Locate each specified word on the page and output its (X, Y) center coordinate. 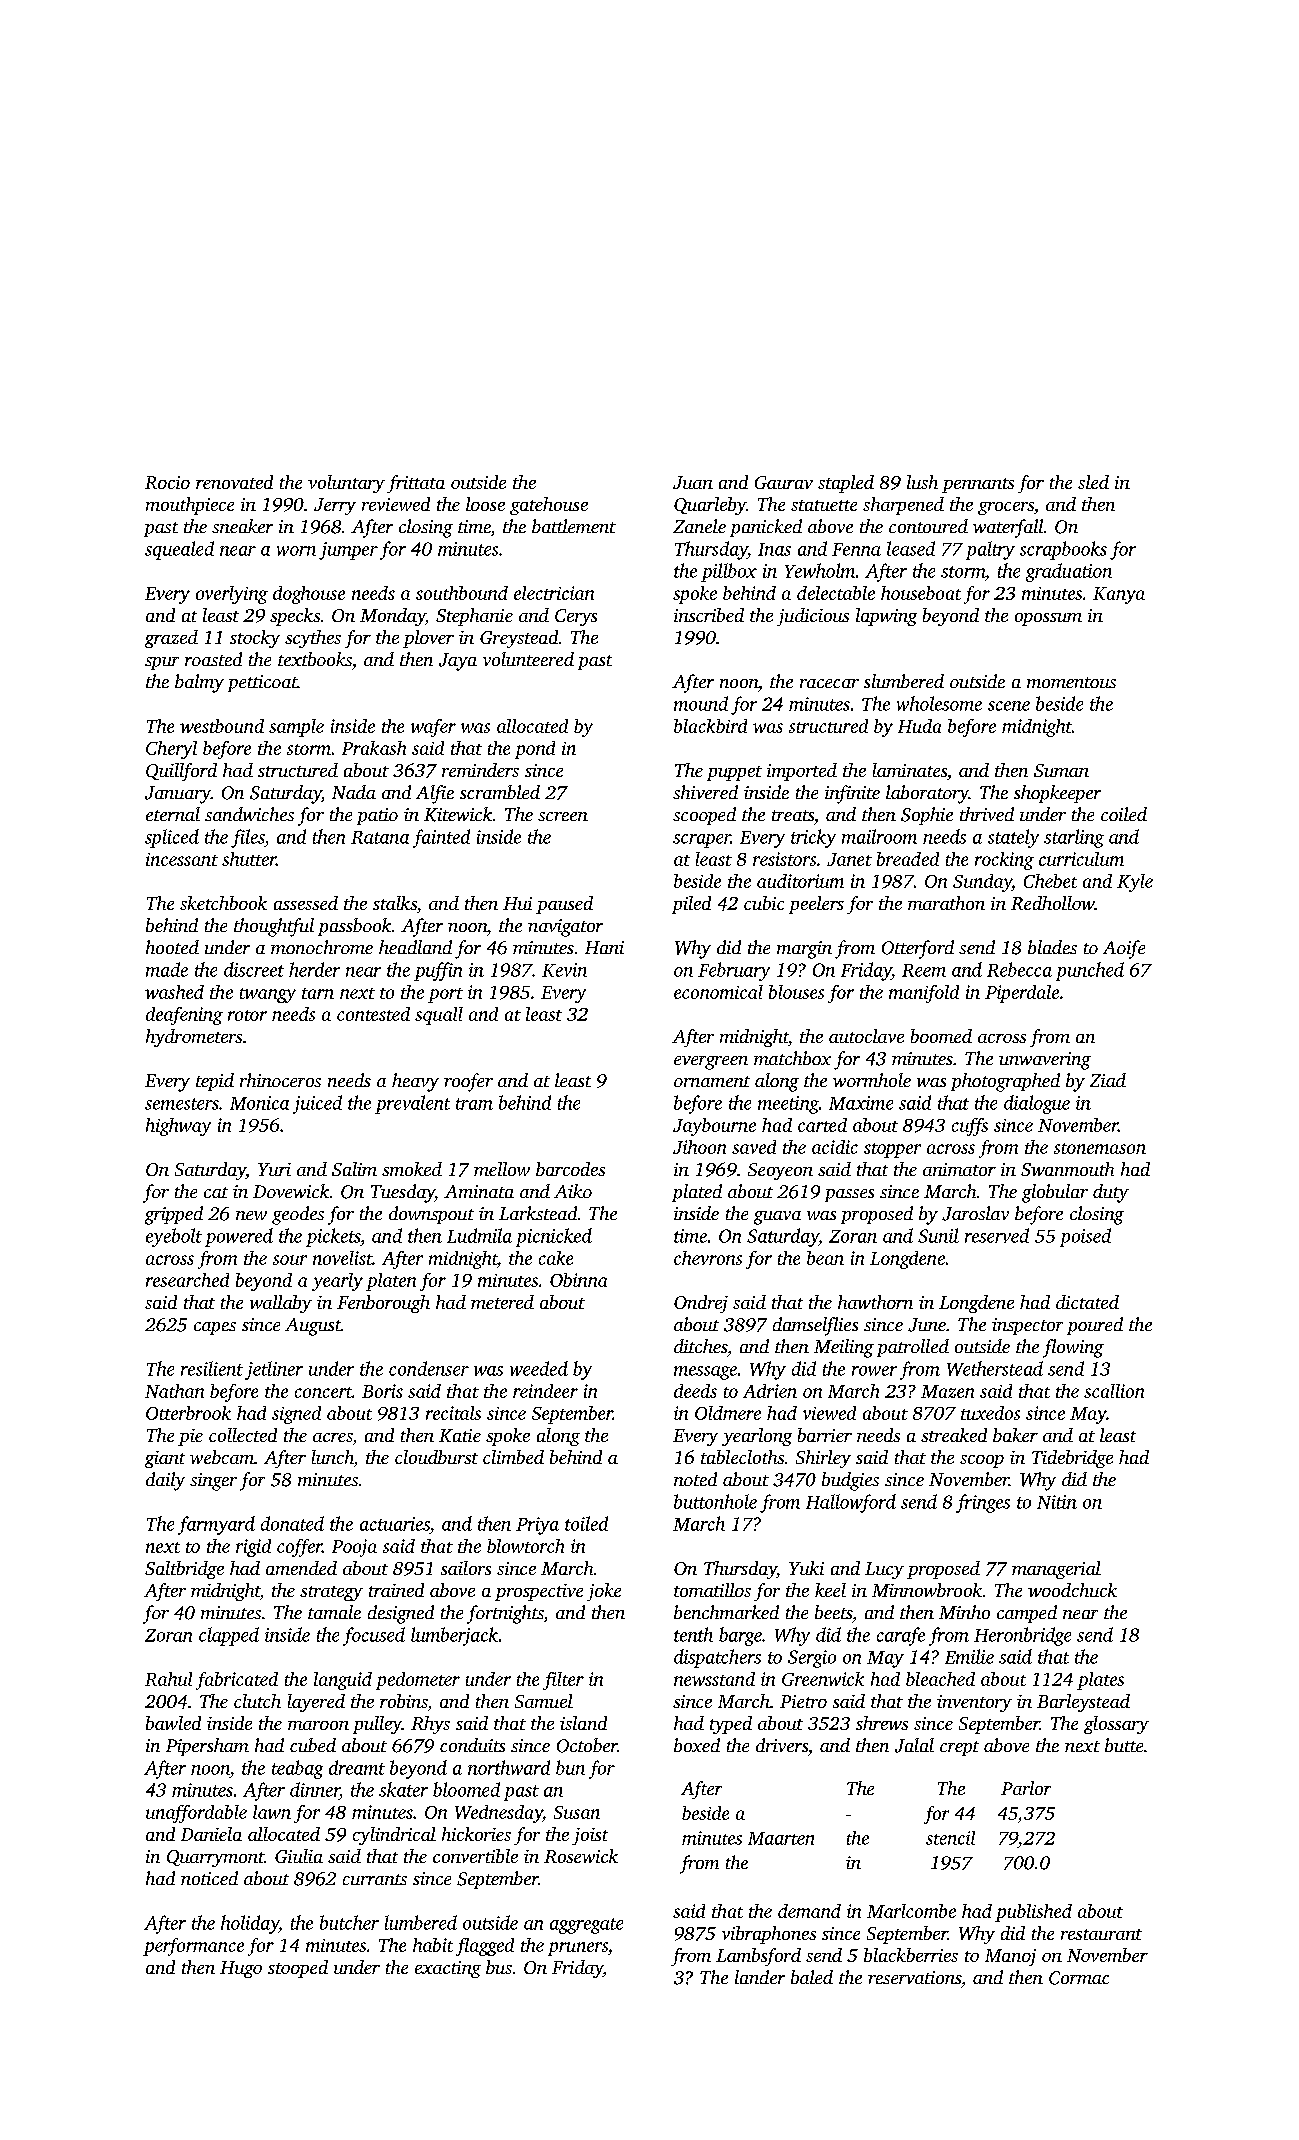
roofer (468, 1082)
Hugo (241, 1969)
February (734, 971)
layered (316, 1703)
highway (178, 1127)
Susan (577, 1812)
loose (485, 504)
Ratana (380, 837)
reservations (914, 1977)
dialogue (1037, 1104)
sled (1093, 482)
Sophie (927, 816)
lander (760, 1977)
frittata (416, 484)
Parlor (1026, 1788)
